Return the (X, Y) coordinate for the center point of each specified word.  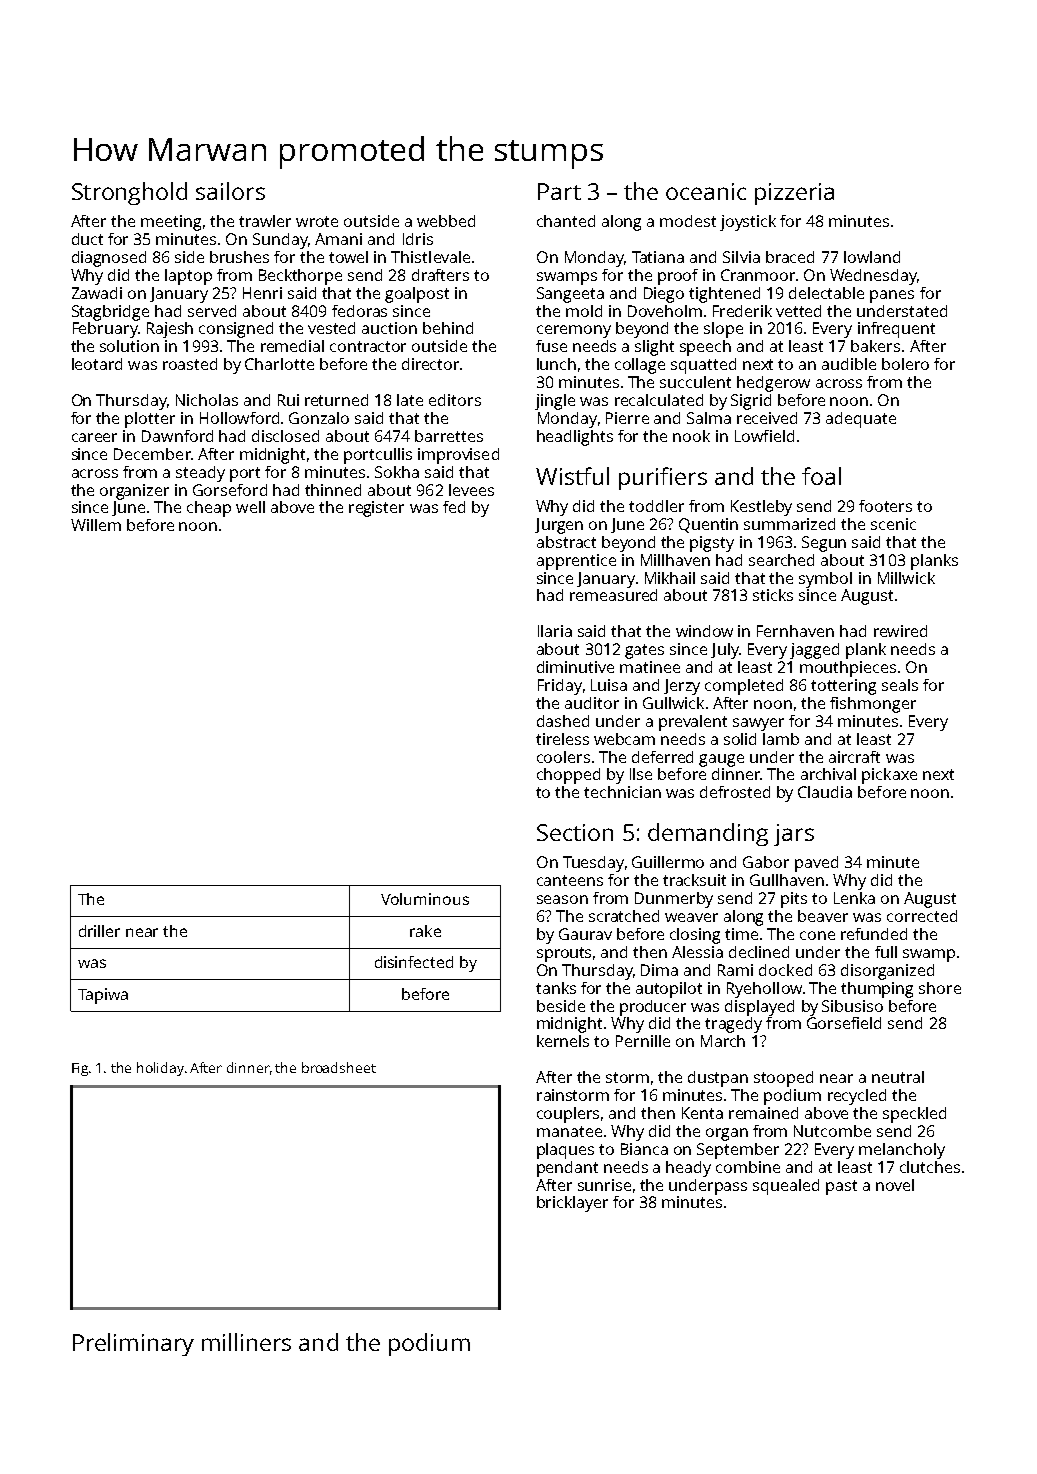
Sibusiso (852, 1006)
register (376, 509)
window (704, 631)
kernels (563, 1041)
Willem (96, 525)
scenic (893, 524)
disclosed (285, 436)
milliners (246, 1342)
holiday (160, 1069)
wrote (317, 221)
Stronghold (129, 193)
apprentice (576, 562)
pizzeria (794, 194)
